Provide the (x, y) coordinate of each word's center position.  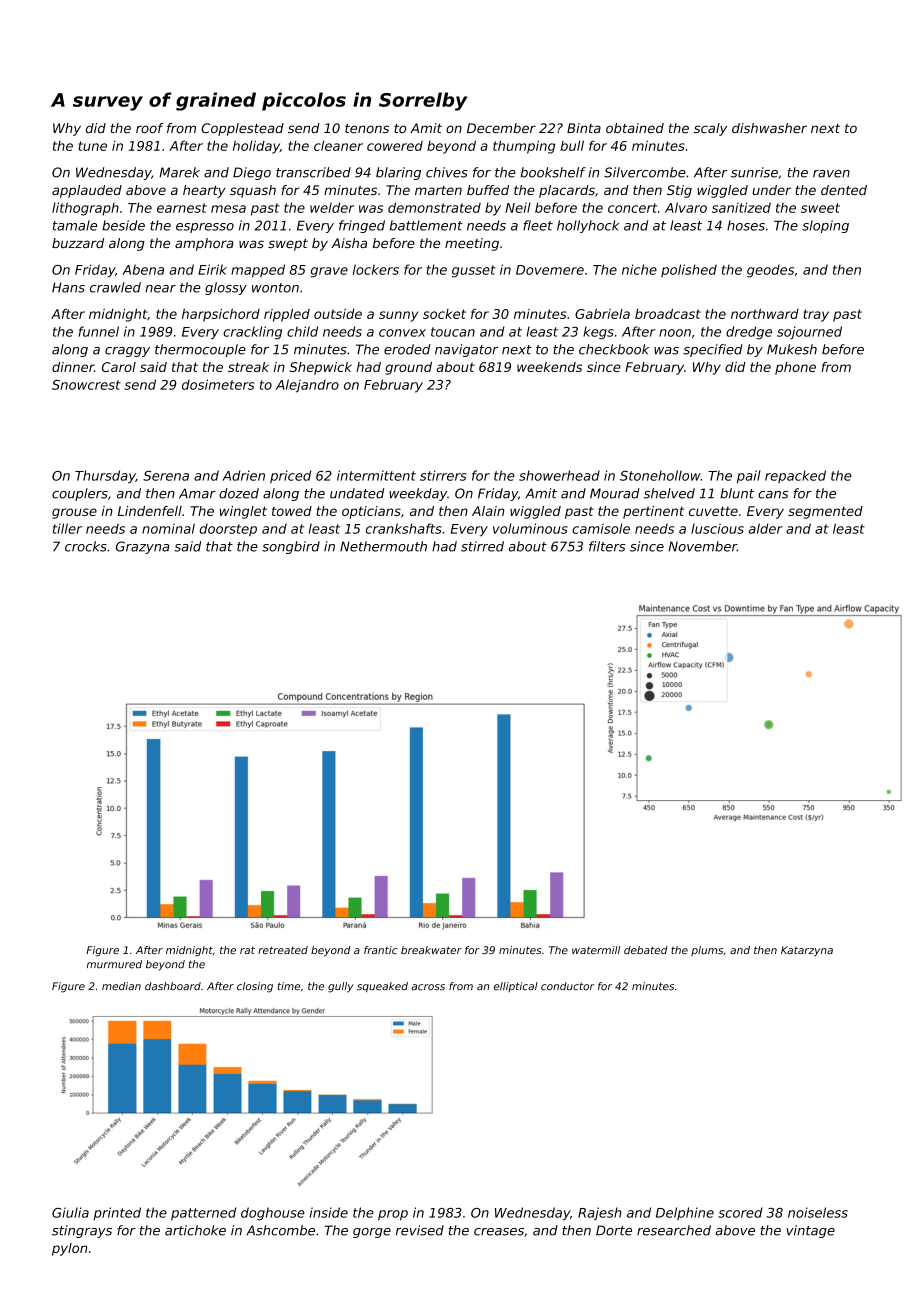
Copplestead (242, 129)
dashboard (173, 986)
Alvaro (686, 207)
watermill (596, 950)
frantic (380, 950)
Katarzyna (807, 951)
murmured (114, 964)
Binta (584, 128)
